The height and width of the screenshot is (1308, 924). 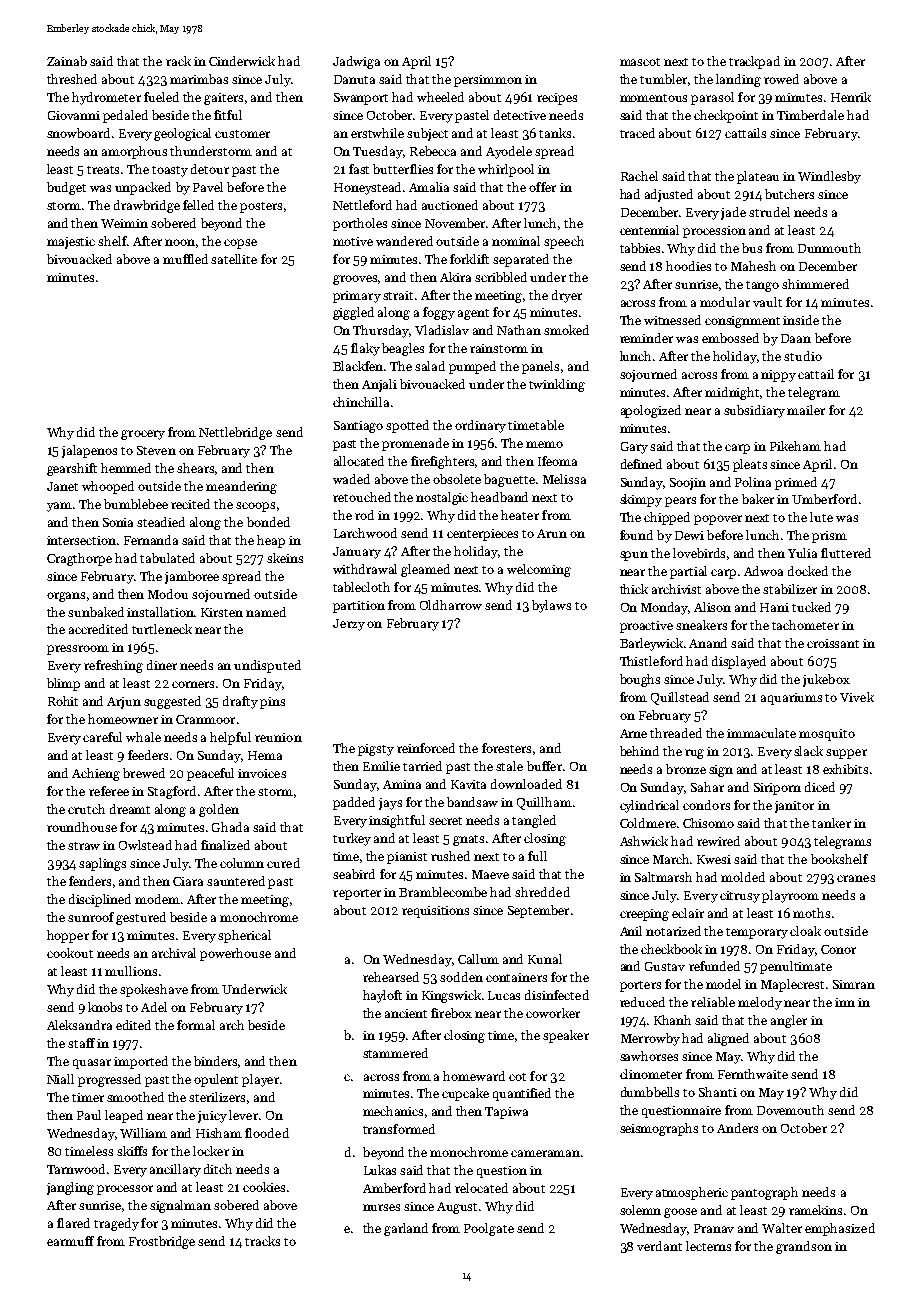 What do you see at coordinates (851, 97) in the screenshot?
I see `Henrik` at bounding box center [851, 97].
